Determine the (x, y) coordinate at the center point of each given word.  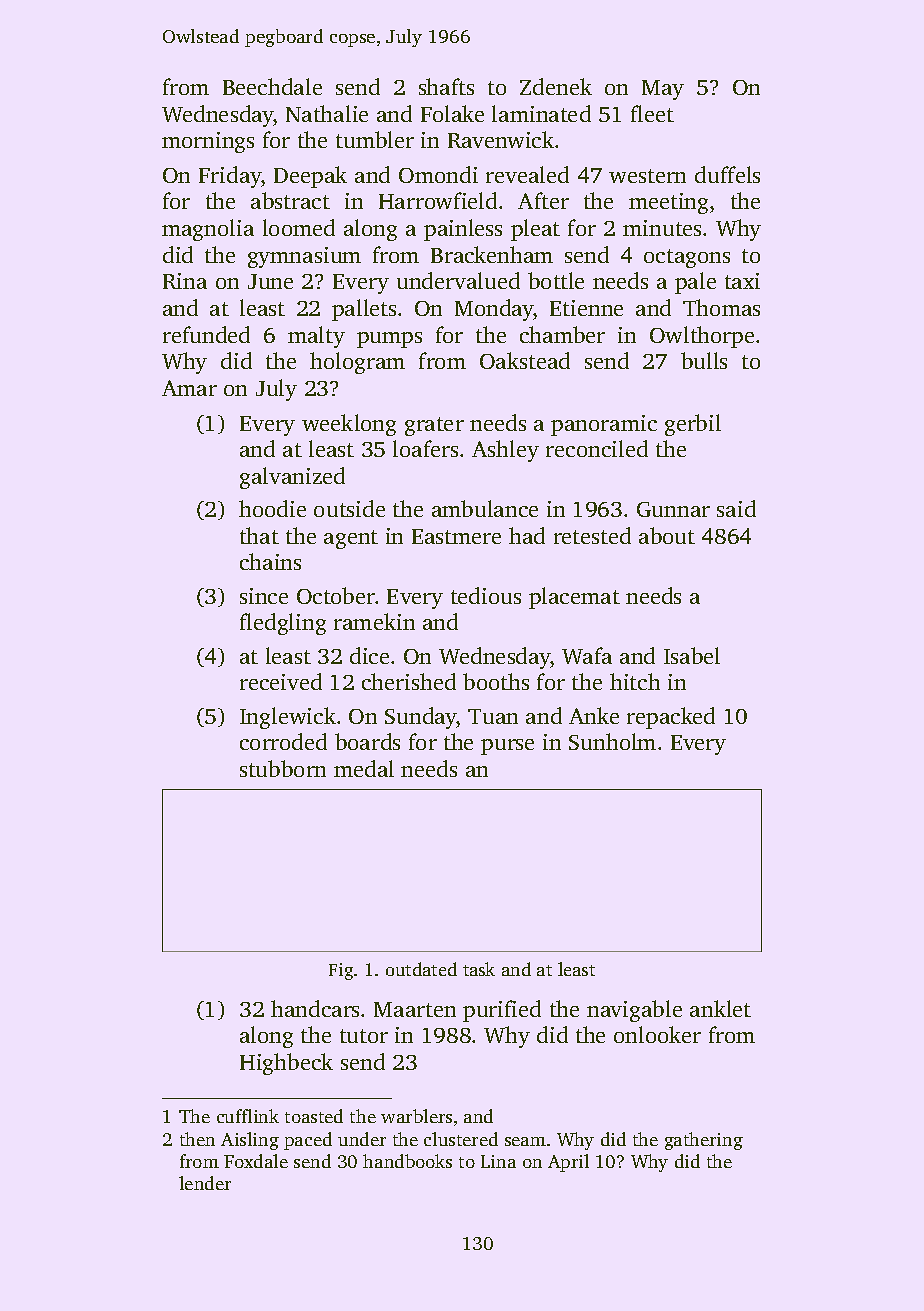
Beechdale (272, 86)
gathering (704, 1141)
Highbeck (286, 1064)
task (479, 969)
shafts (446, 86)
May (663, 90)
